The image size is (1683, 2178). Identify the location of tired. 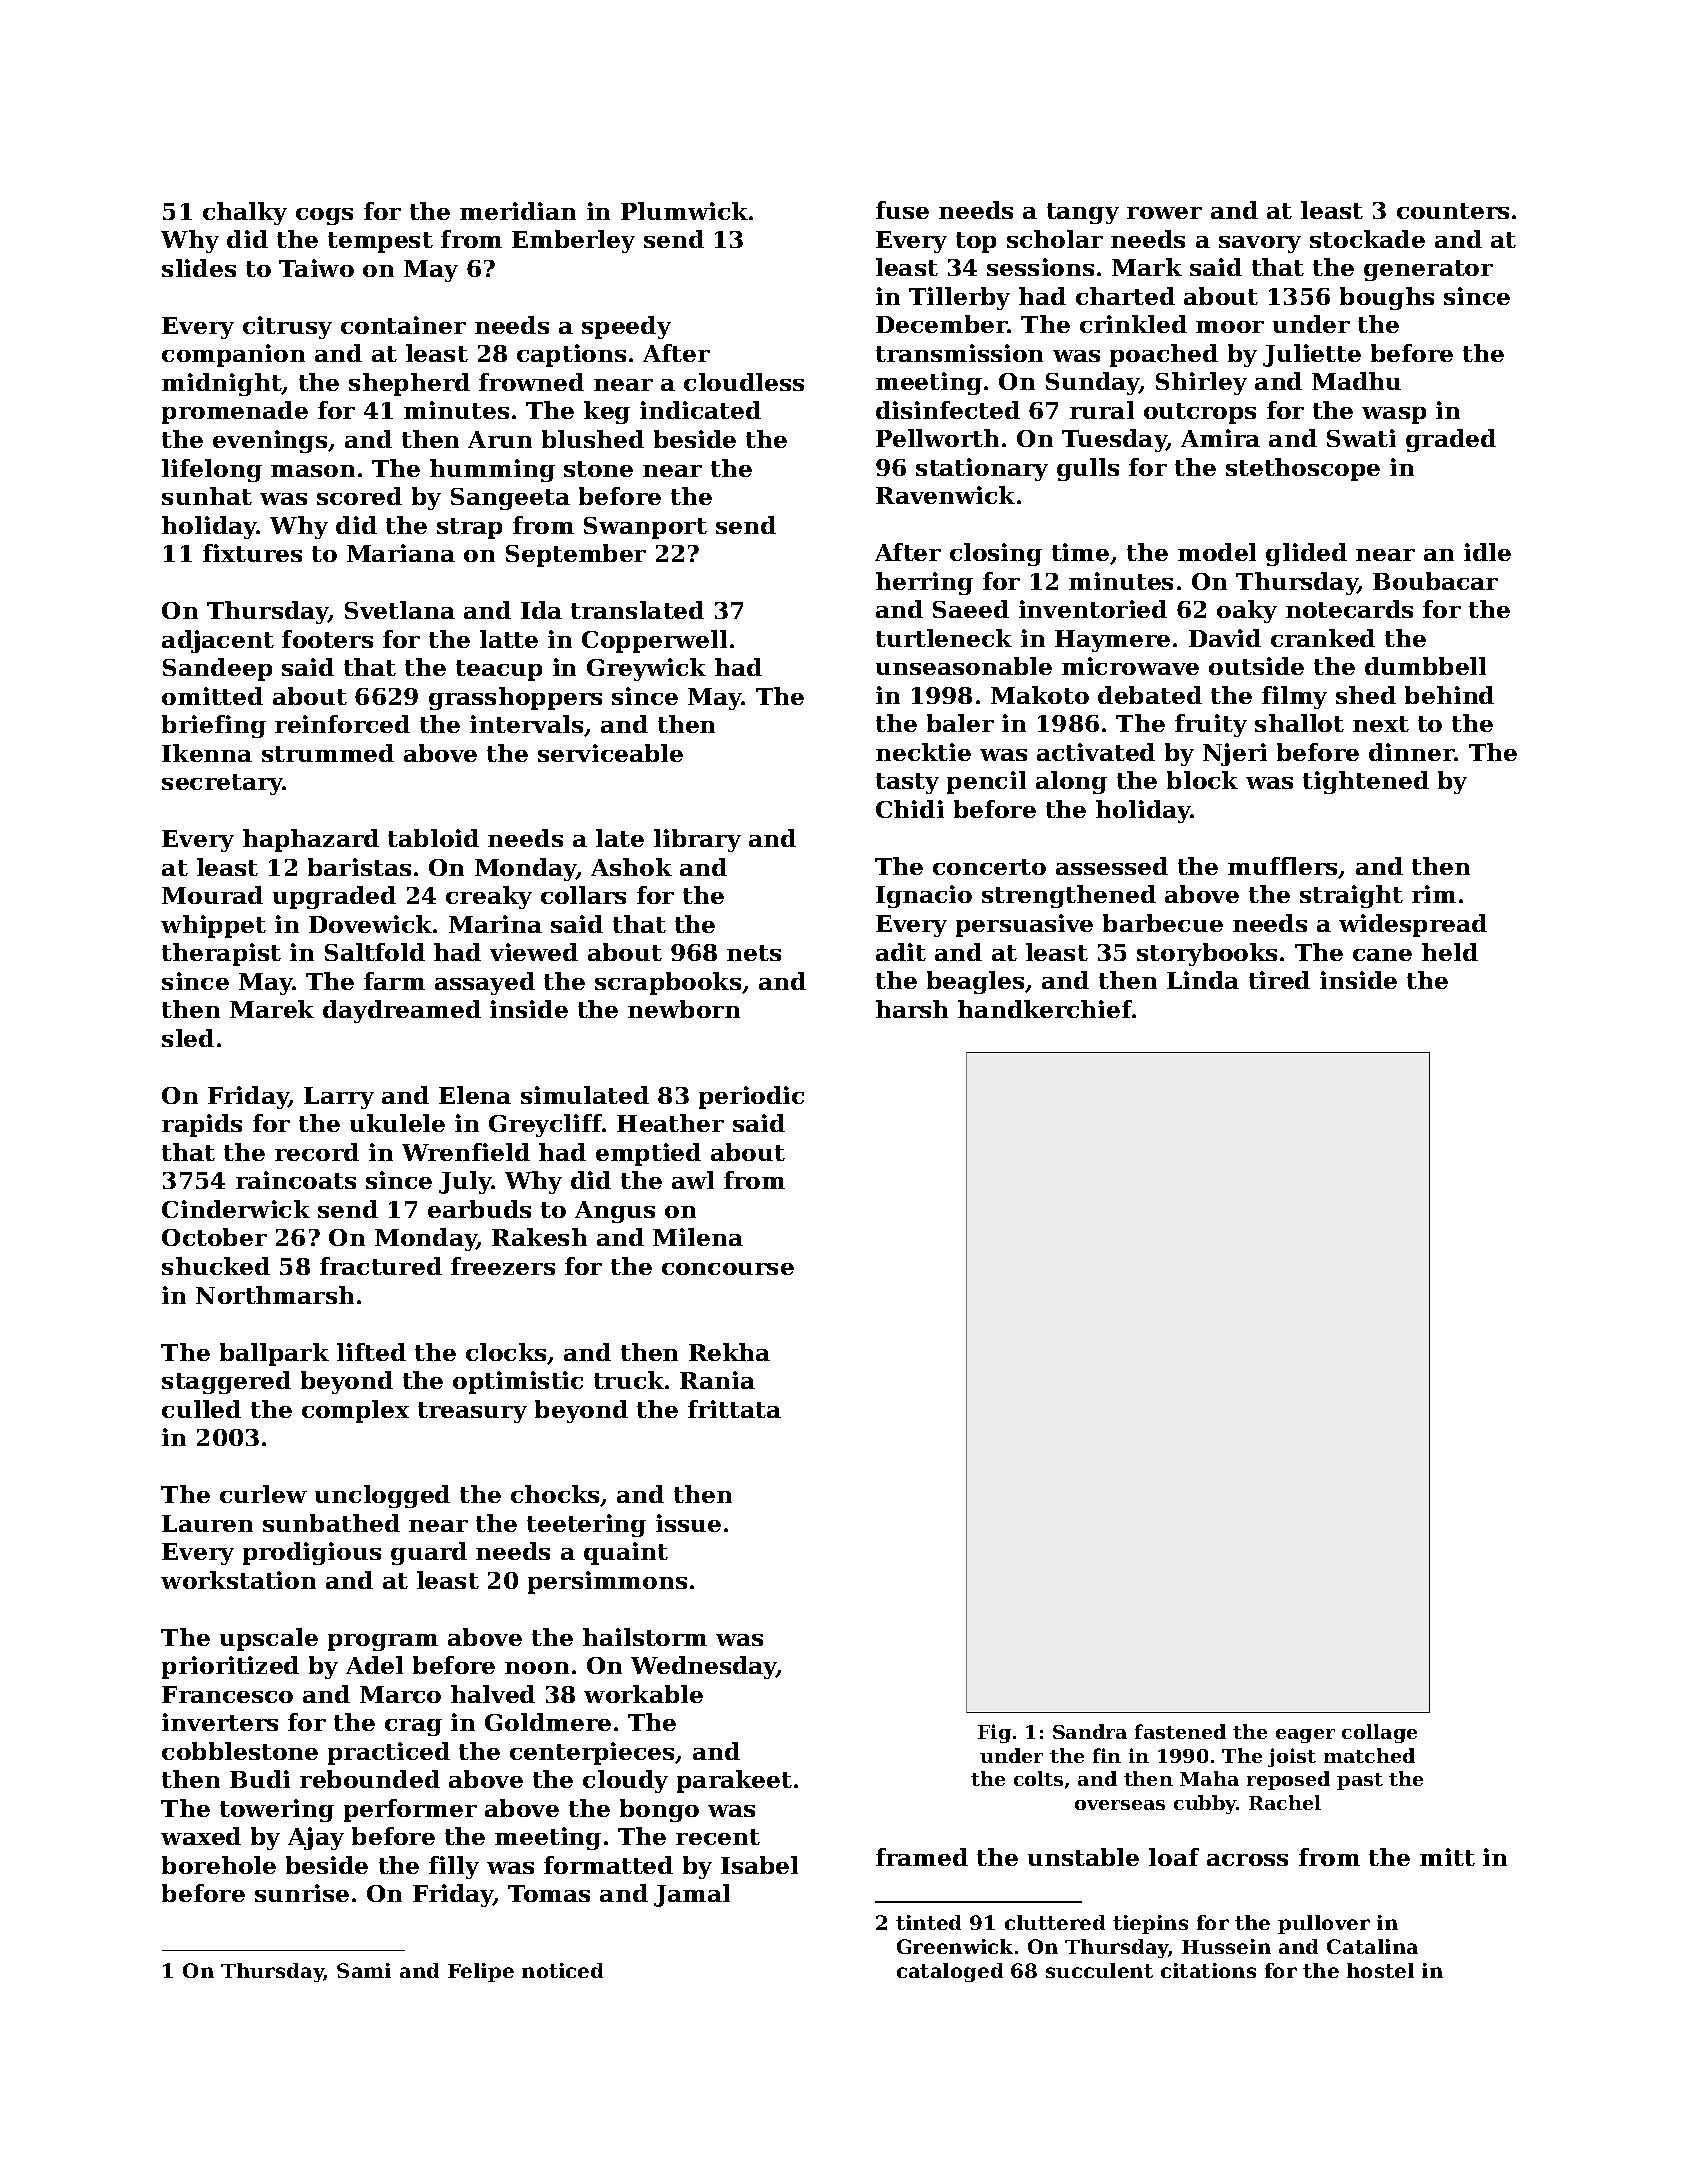
(1279, 980).
